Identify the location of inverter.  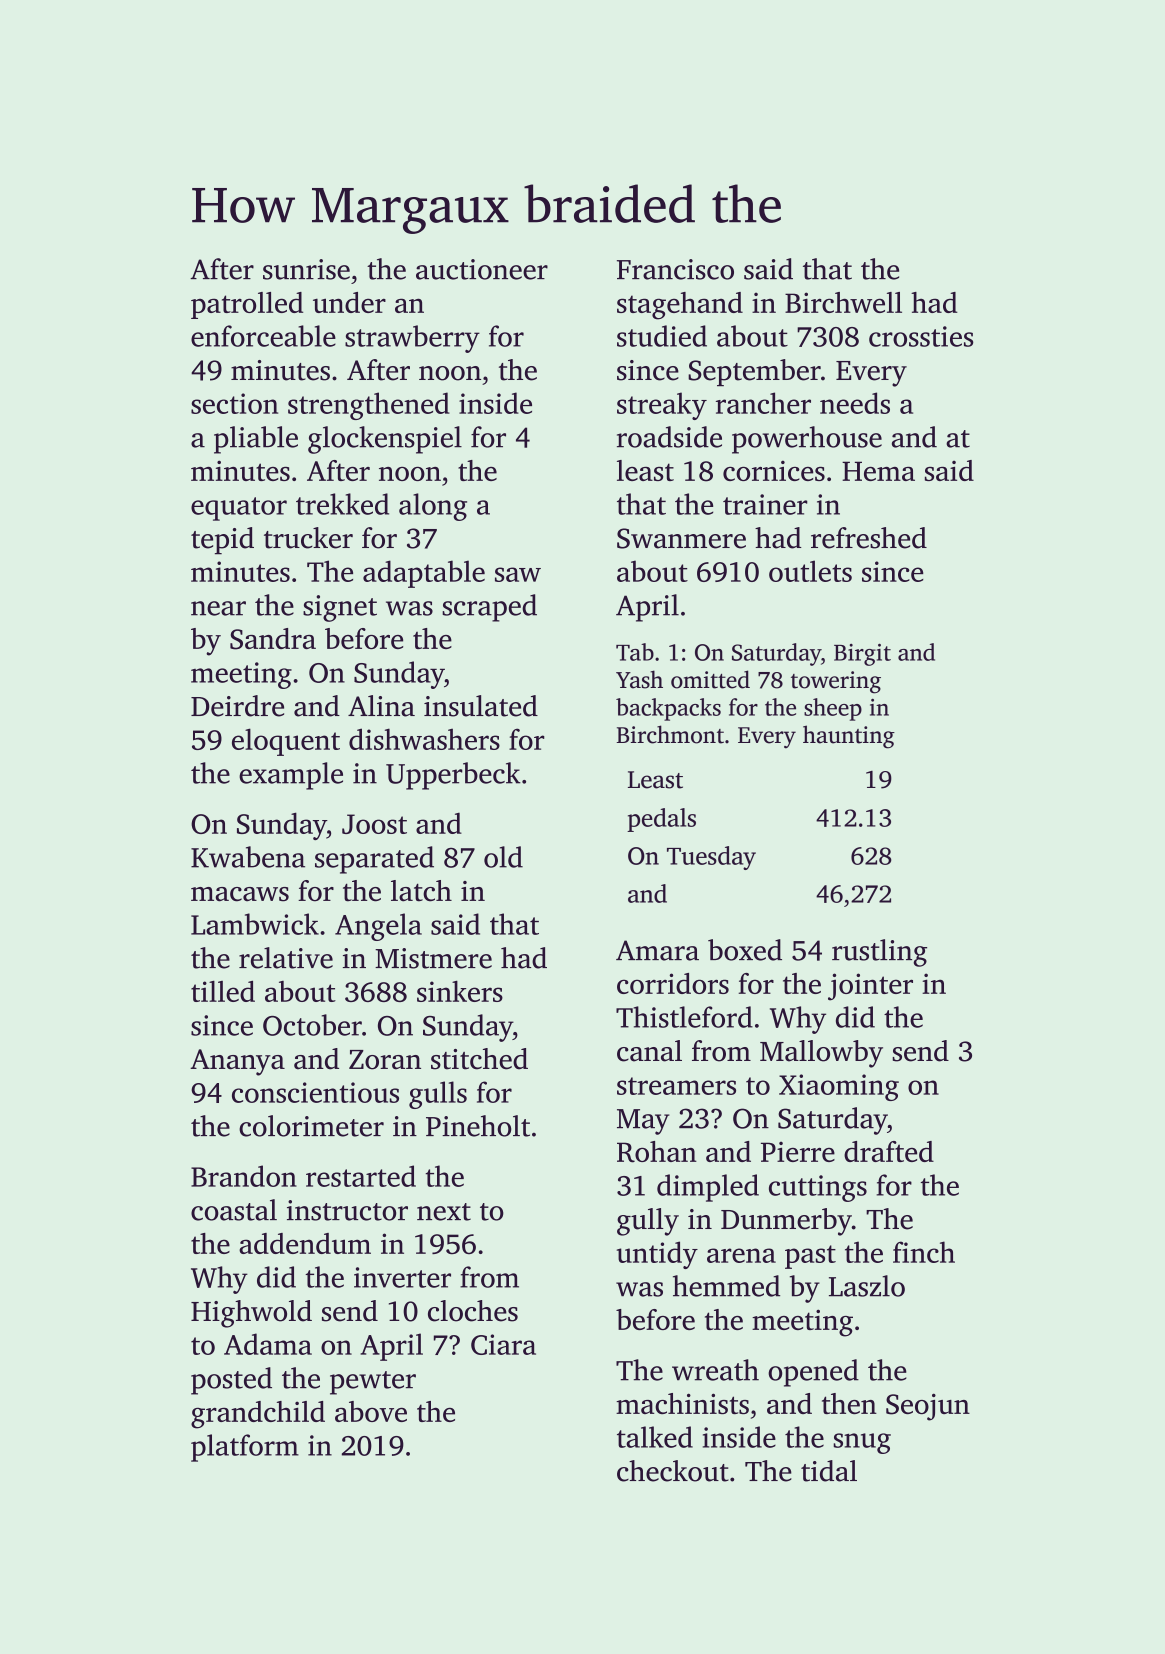
(402, 1277).
